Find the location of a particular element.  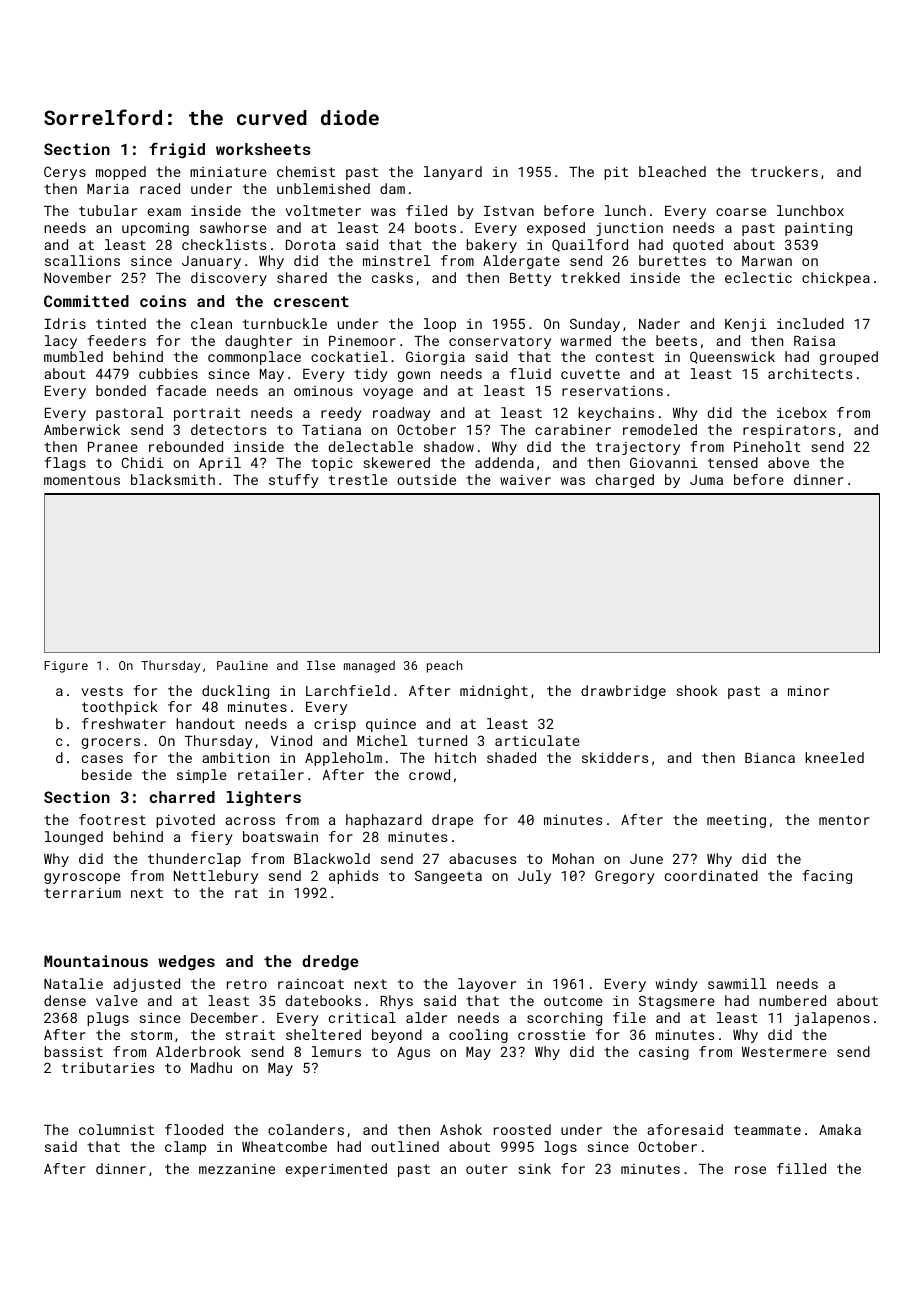

mentor is located at coordinates (844, 820).
